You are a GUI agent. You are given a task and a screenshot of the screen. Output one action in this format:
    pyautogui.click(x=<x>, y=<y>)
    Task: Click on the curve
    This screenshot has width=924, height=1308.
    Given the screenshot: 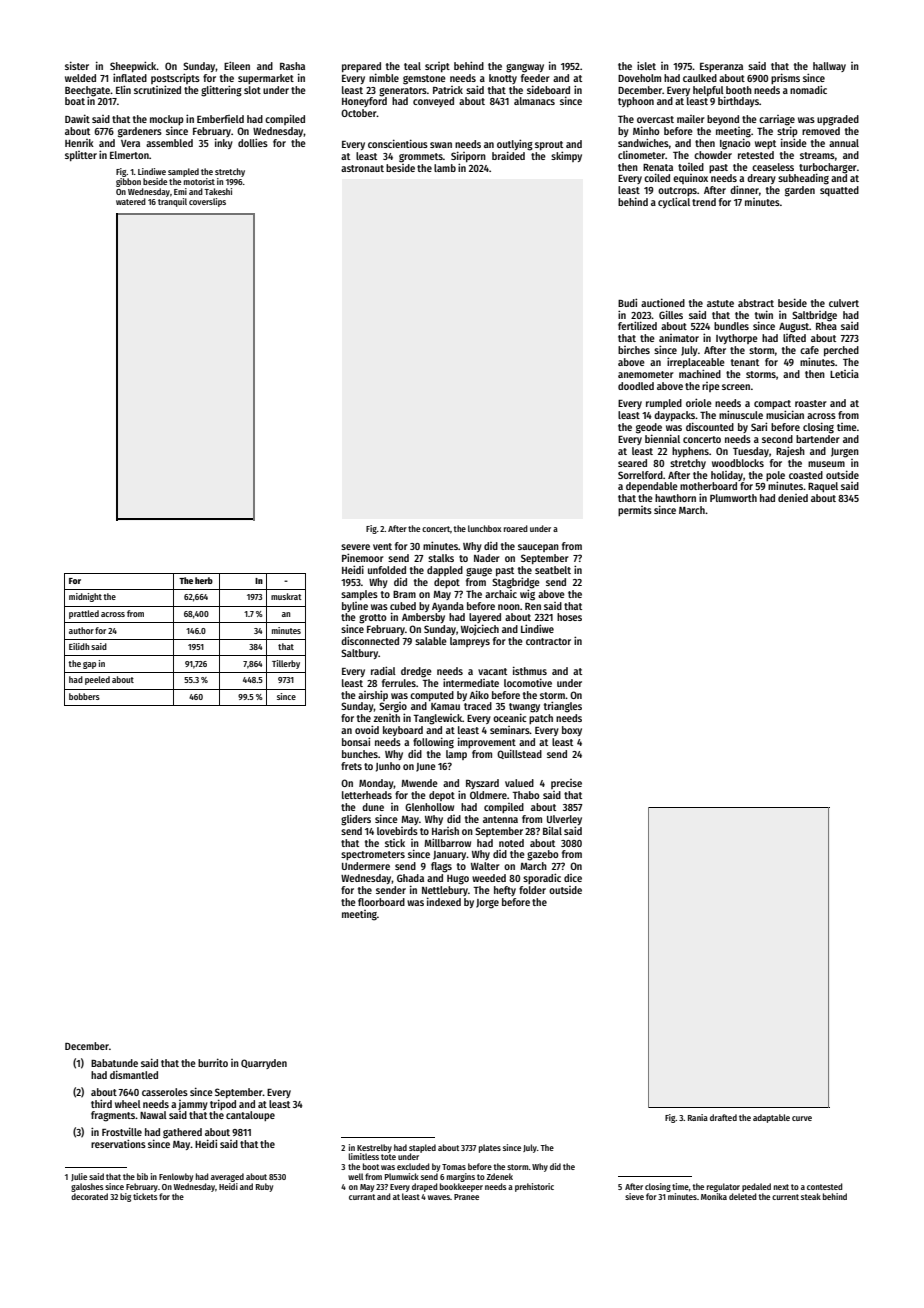 What is the action you would take?
    pyautogui.click(x=802, y=1118)
